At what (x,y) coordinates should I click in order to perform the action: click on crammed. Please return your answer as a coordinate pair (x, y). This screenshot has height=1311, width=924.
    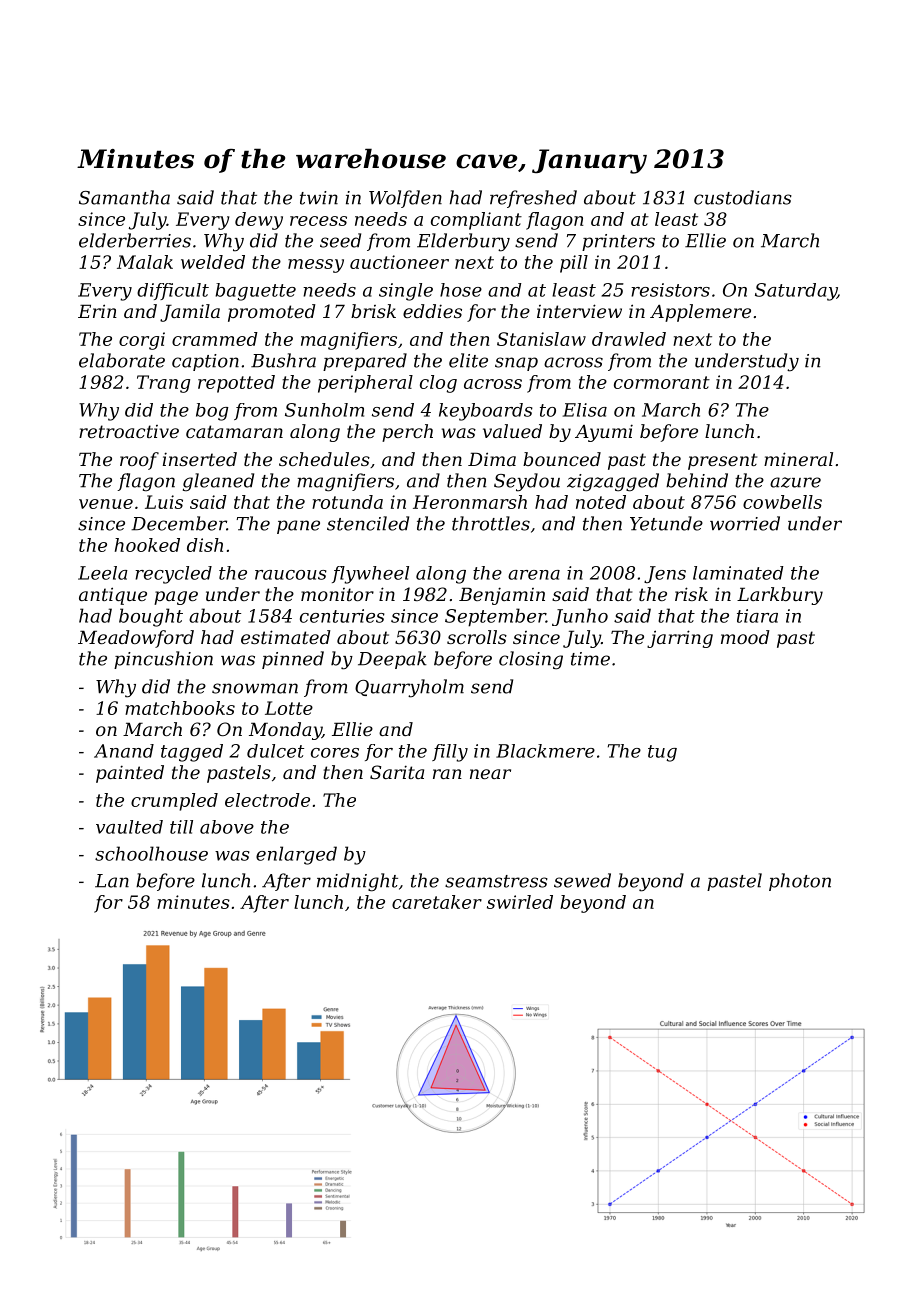
    Looking at the image, I should click on (215, 339).
